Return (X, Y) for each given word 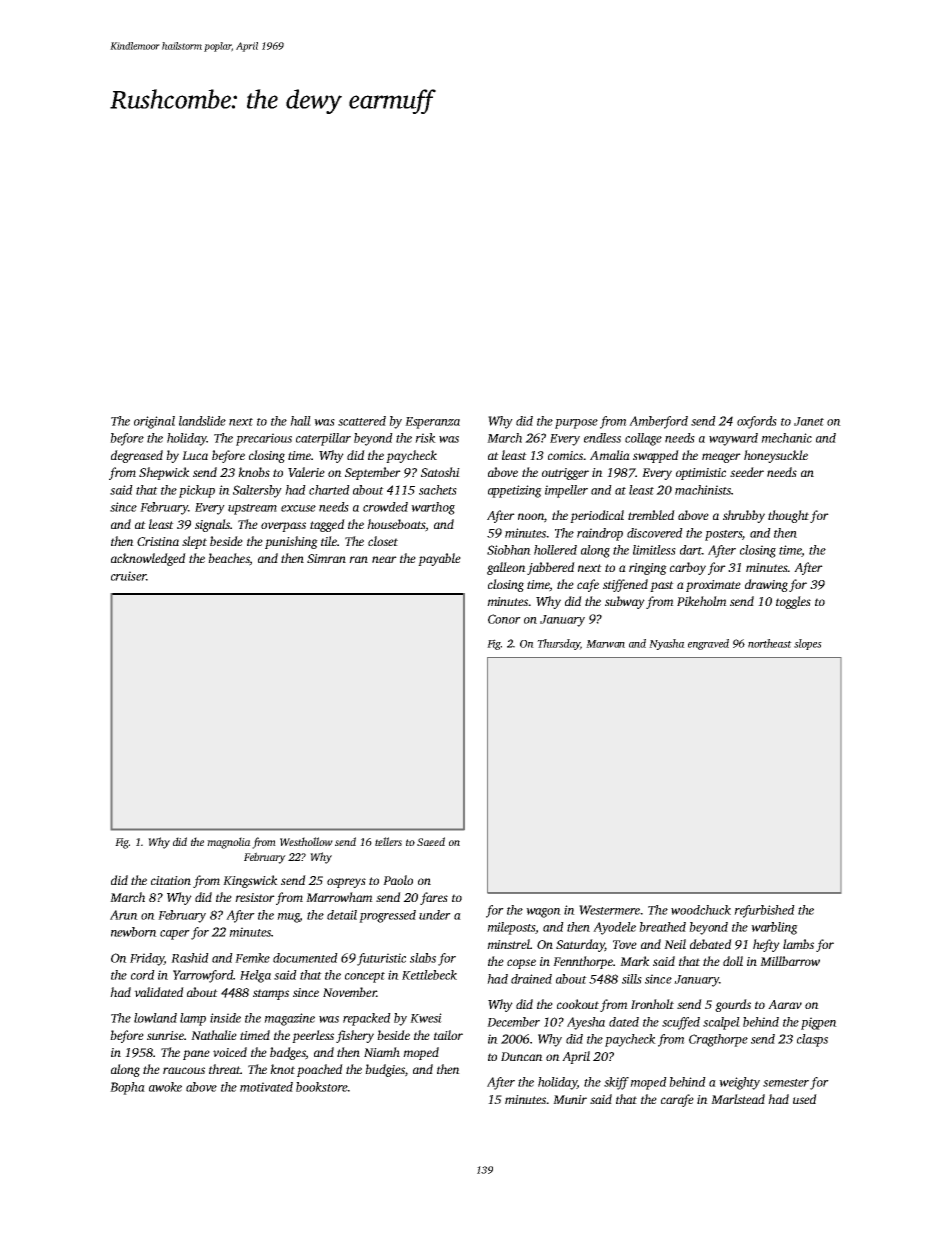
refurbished (764, 911)
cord (143, 975)
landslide (202, 421)
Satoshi (440, 472)
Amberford (658, 422)
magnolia (229, 843)
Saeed (431, 841)
